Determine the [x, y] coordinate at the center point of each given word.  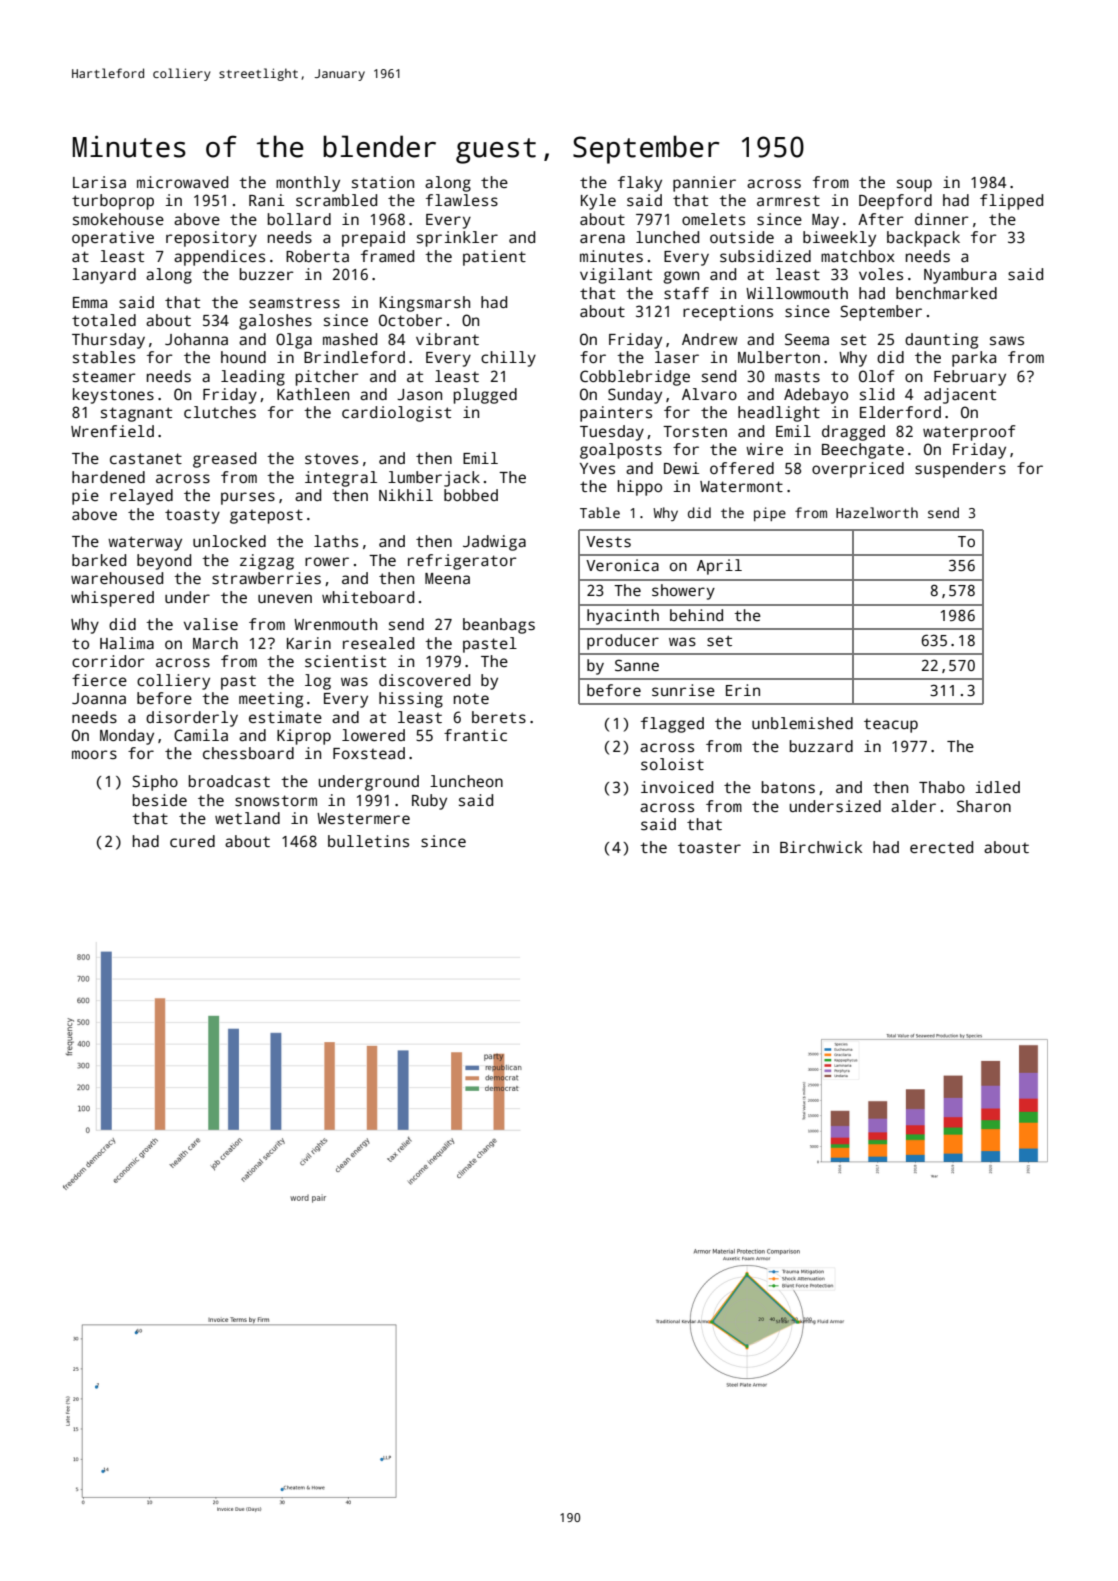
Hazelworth [877, 512]
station [383, 182]
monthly [308, 184]
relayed [141, 497]
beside [160, 800]
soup [914, 185]
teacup [891, 726]
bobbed [471, 495]
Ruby [429, 802]
